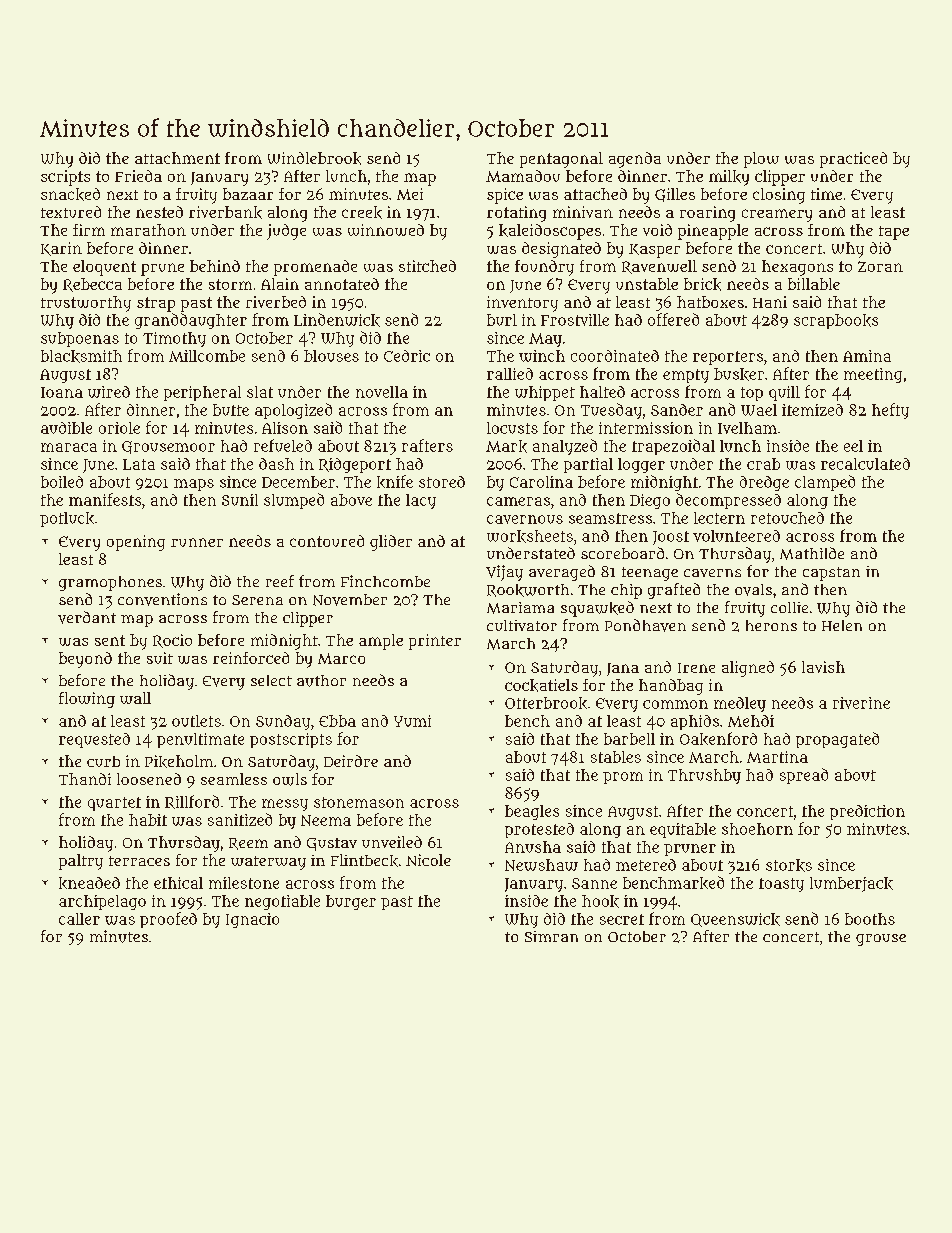 The height and width of the screenshot is (1233, 952). What do you see at coordinates (194, 485) in the screenshot?
I see `maps` at bounding box center [194, 485].
